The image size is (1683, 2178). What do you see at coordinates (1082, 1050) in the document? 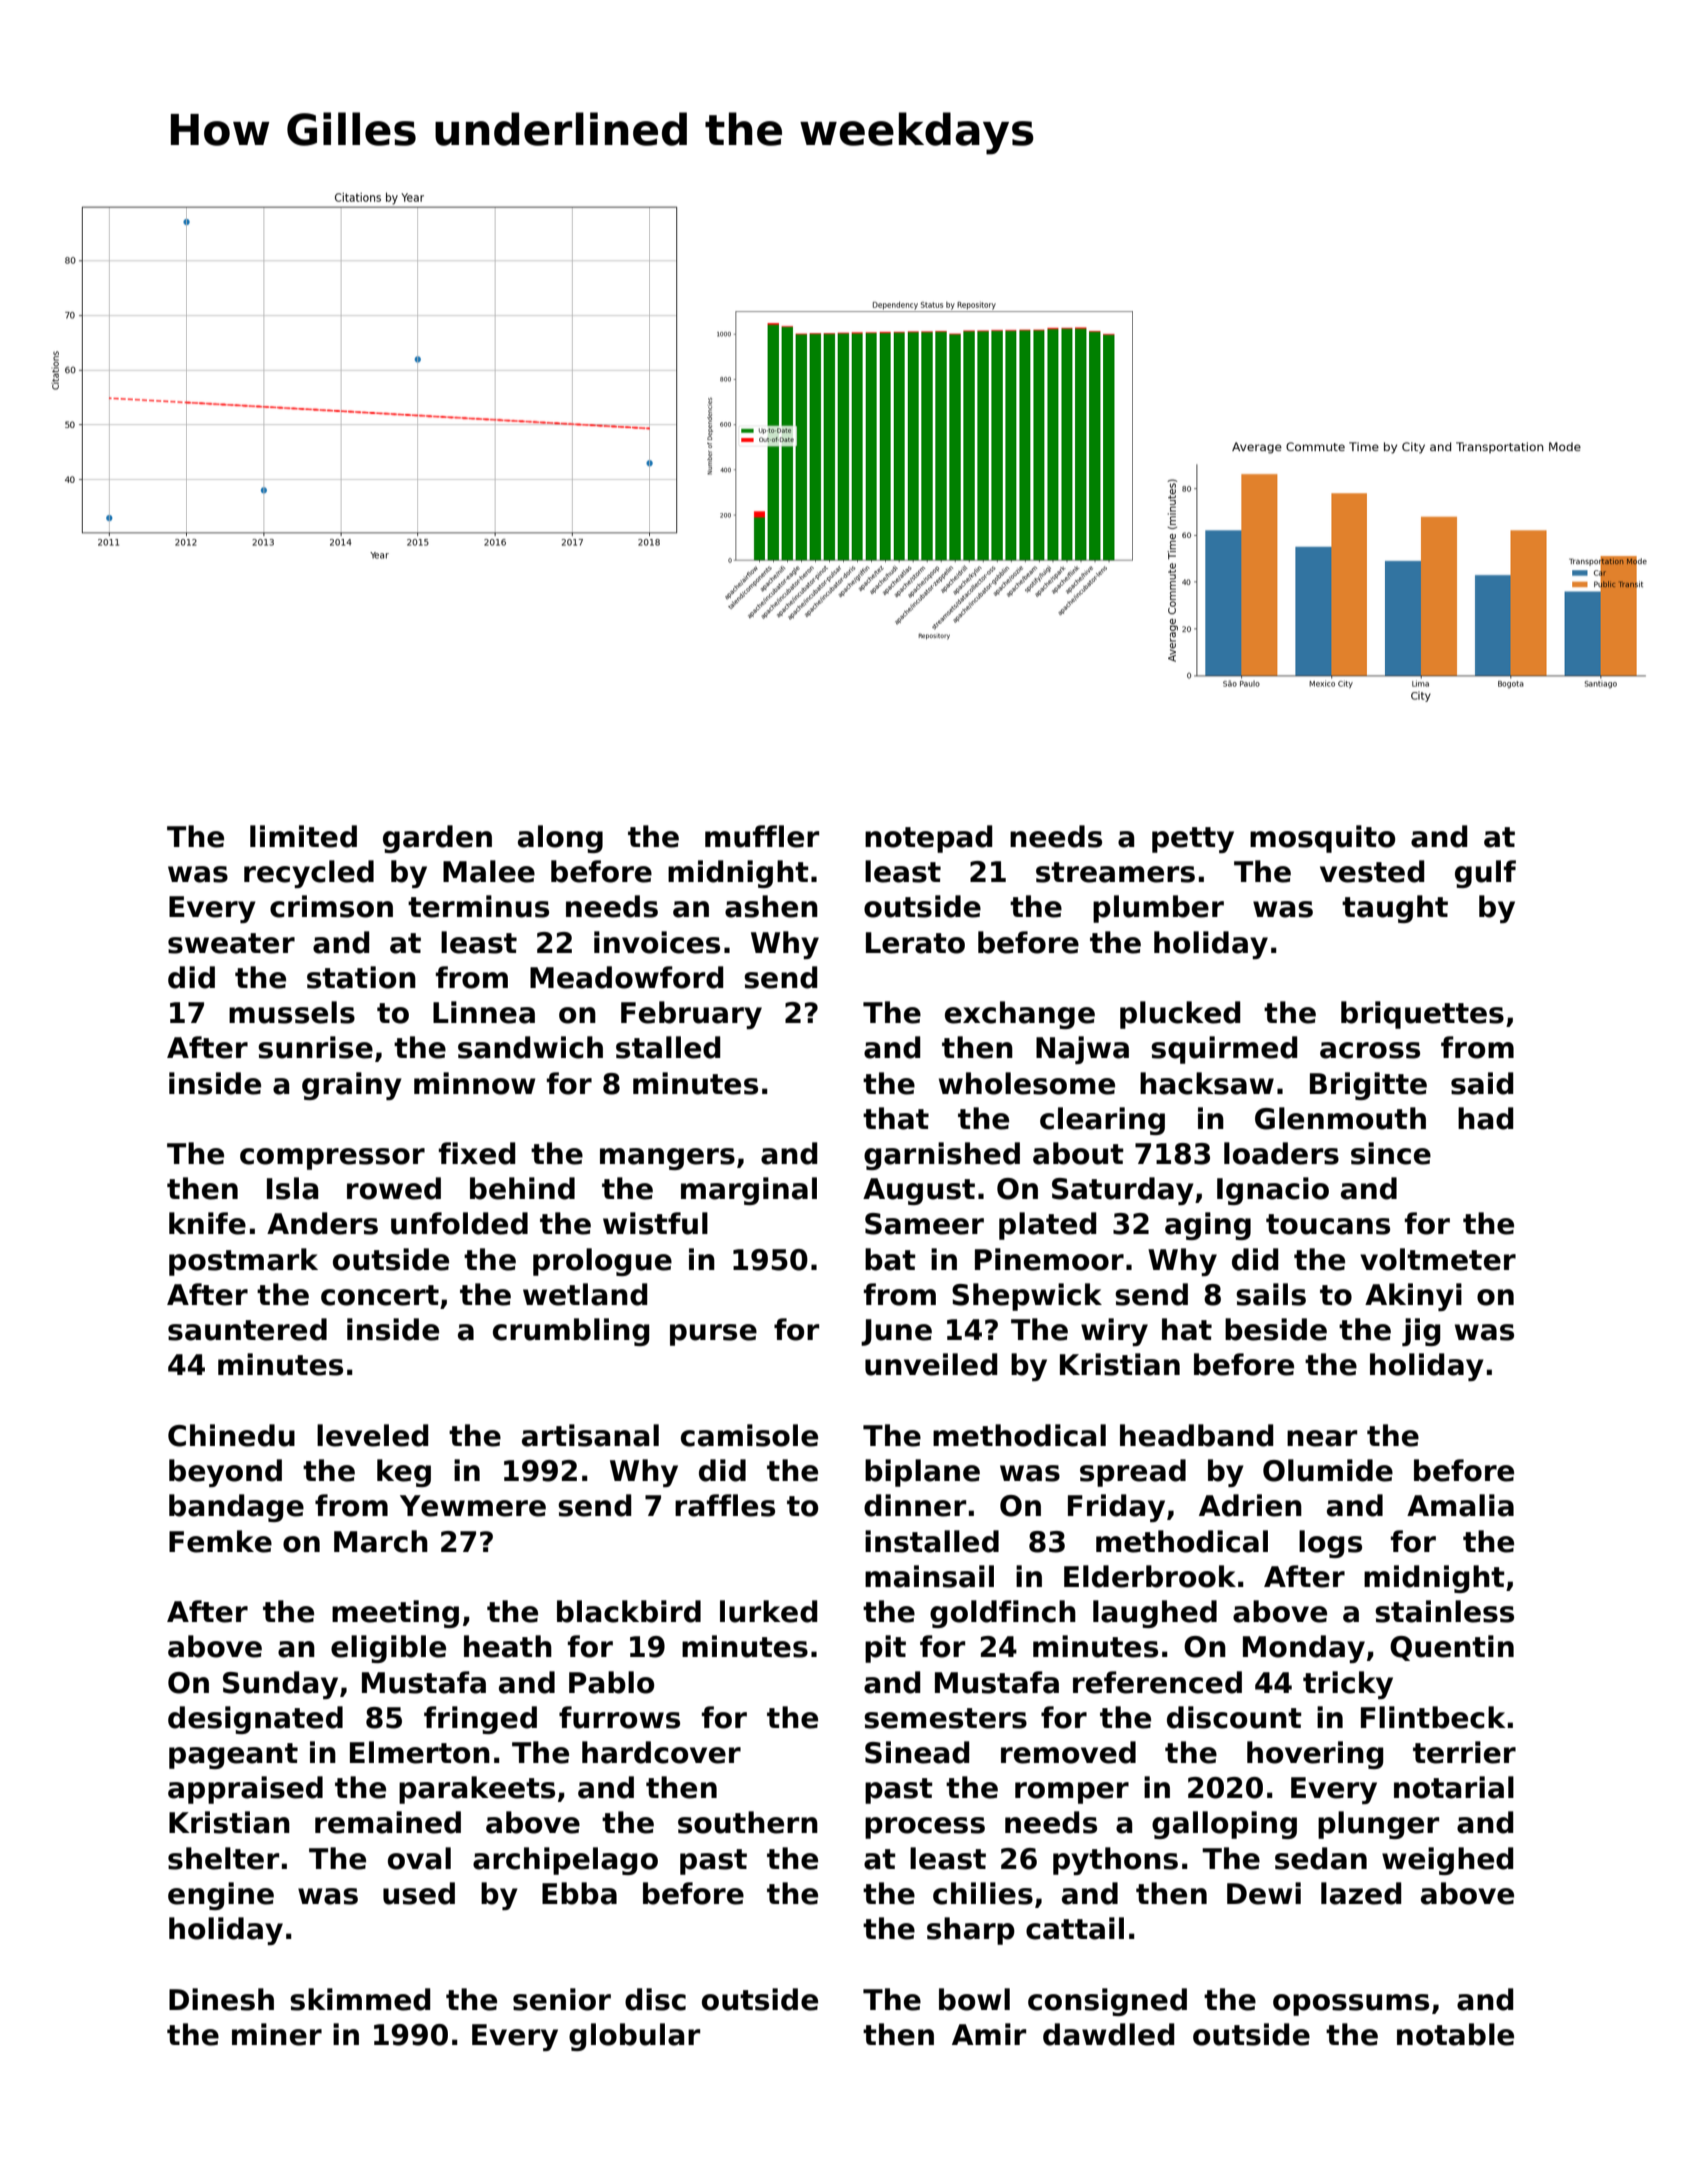
I see `Najwa` at bounding box center [1082, 1050].
